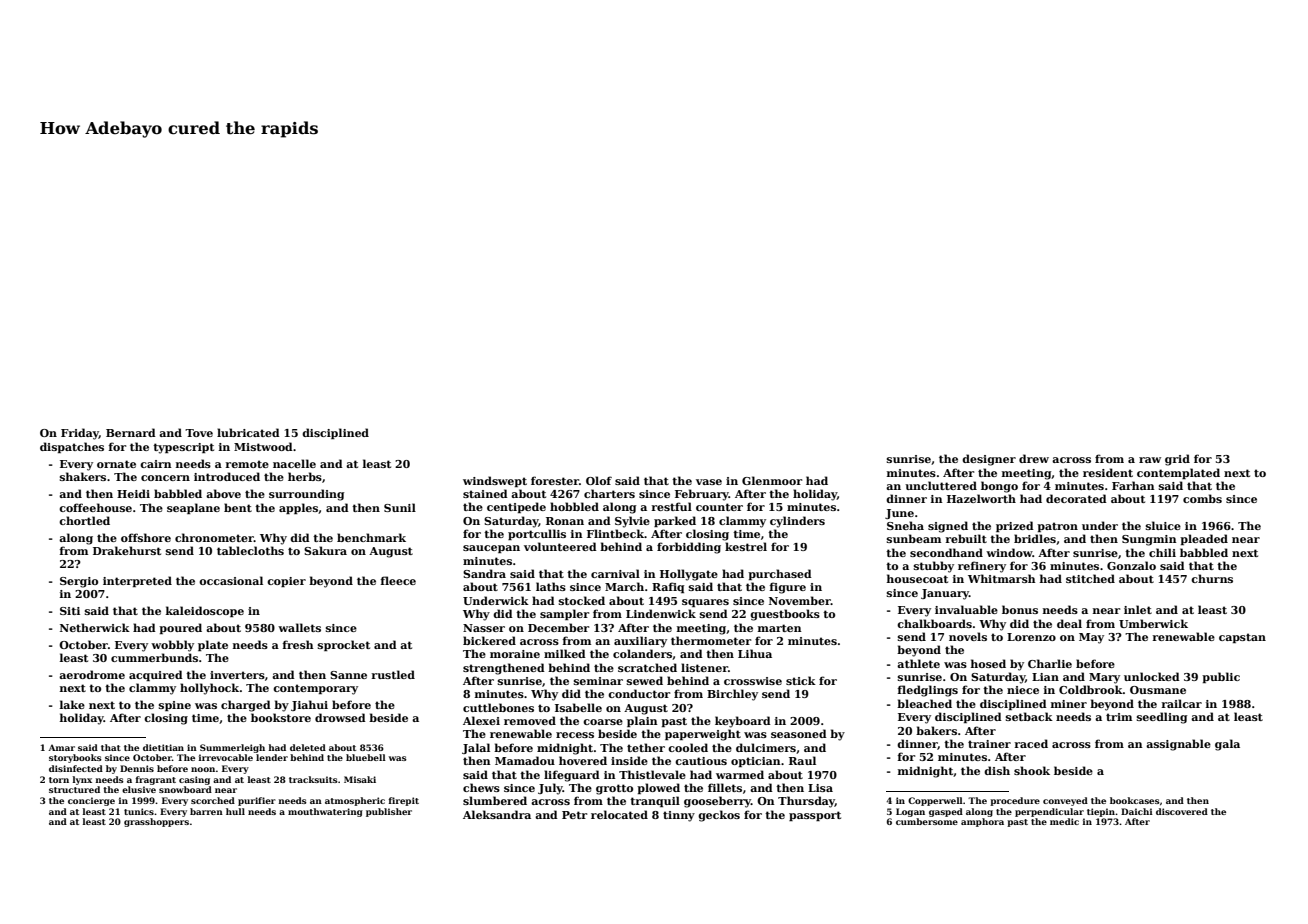  Describe the element at coordinates (131, 432) in the screenshot. I see `Bernard` at that location.
